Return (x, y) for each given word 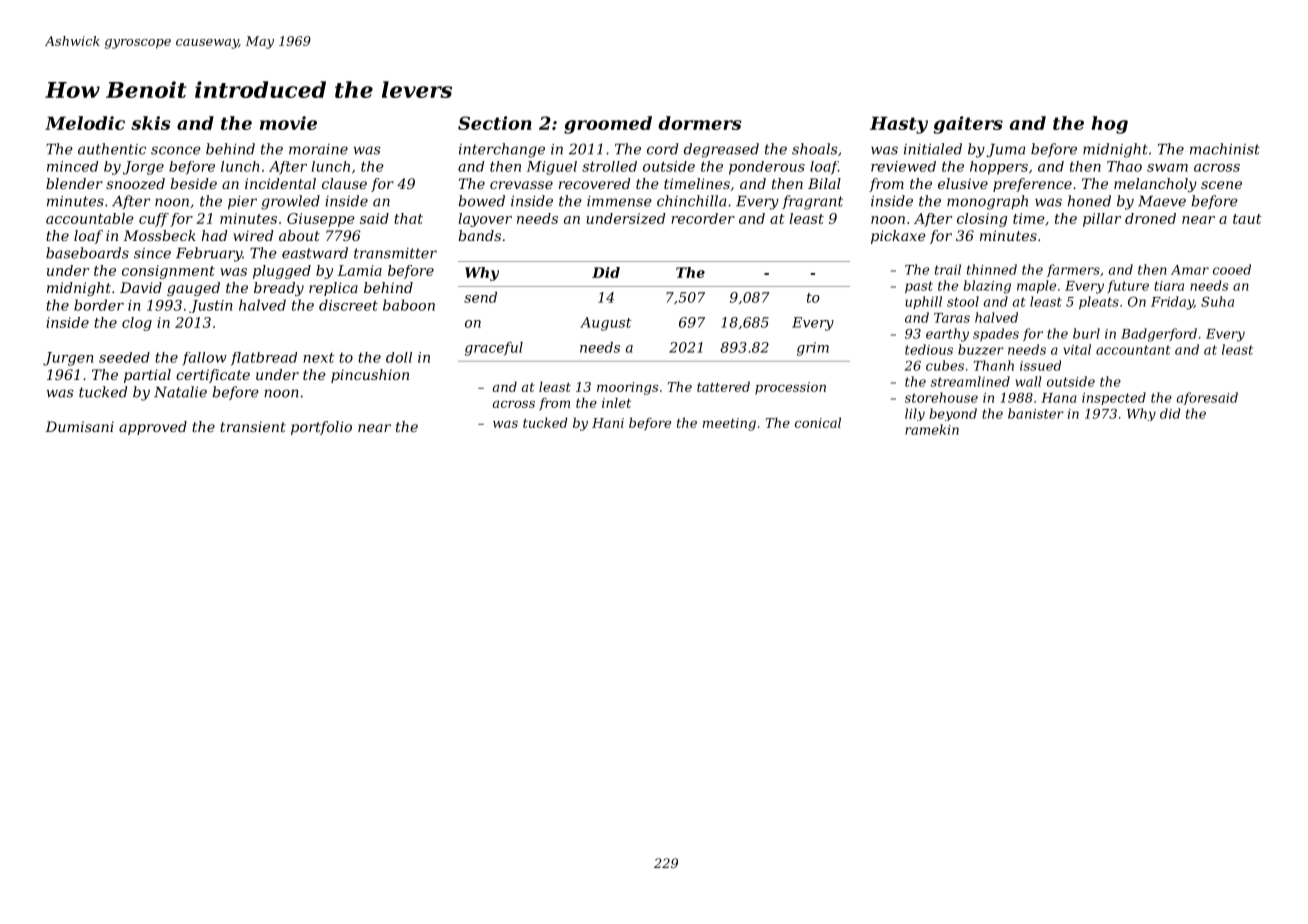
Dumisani (79, 426)
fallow (204, 359)
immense (619, 201)
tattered (723, 386)
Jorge (143, 168)
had (215, 235)
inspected (1114, 398)
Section (495, 123)
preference (1032, 185)
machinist (1225, 149)
